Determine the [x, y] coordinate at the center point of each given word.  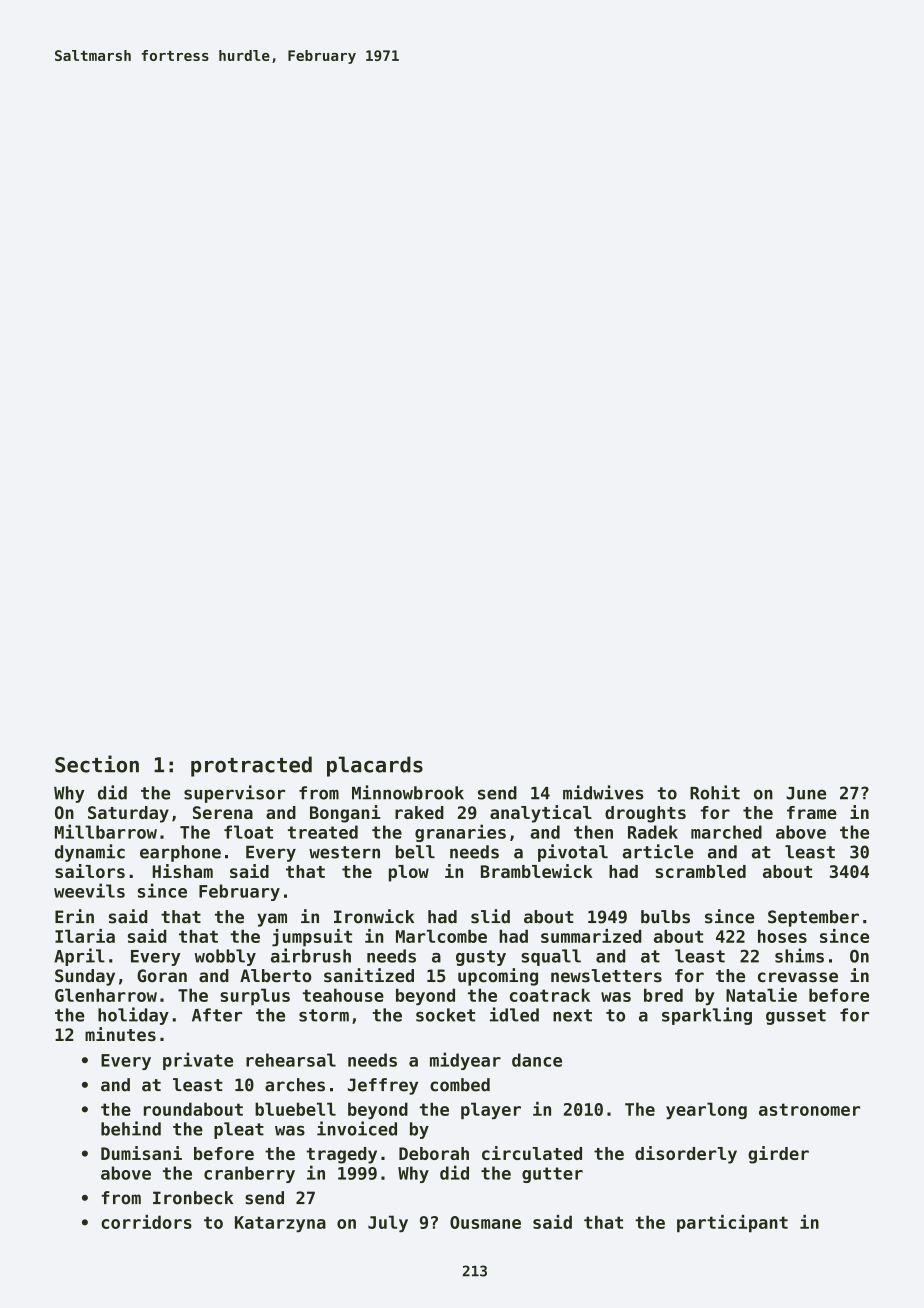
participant [732, 1224]
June [806, 793]
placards [375, 766]
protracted [251, 766]
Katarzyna [280, 1224]
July [388, 1223]
